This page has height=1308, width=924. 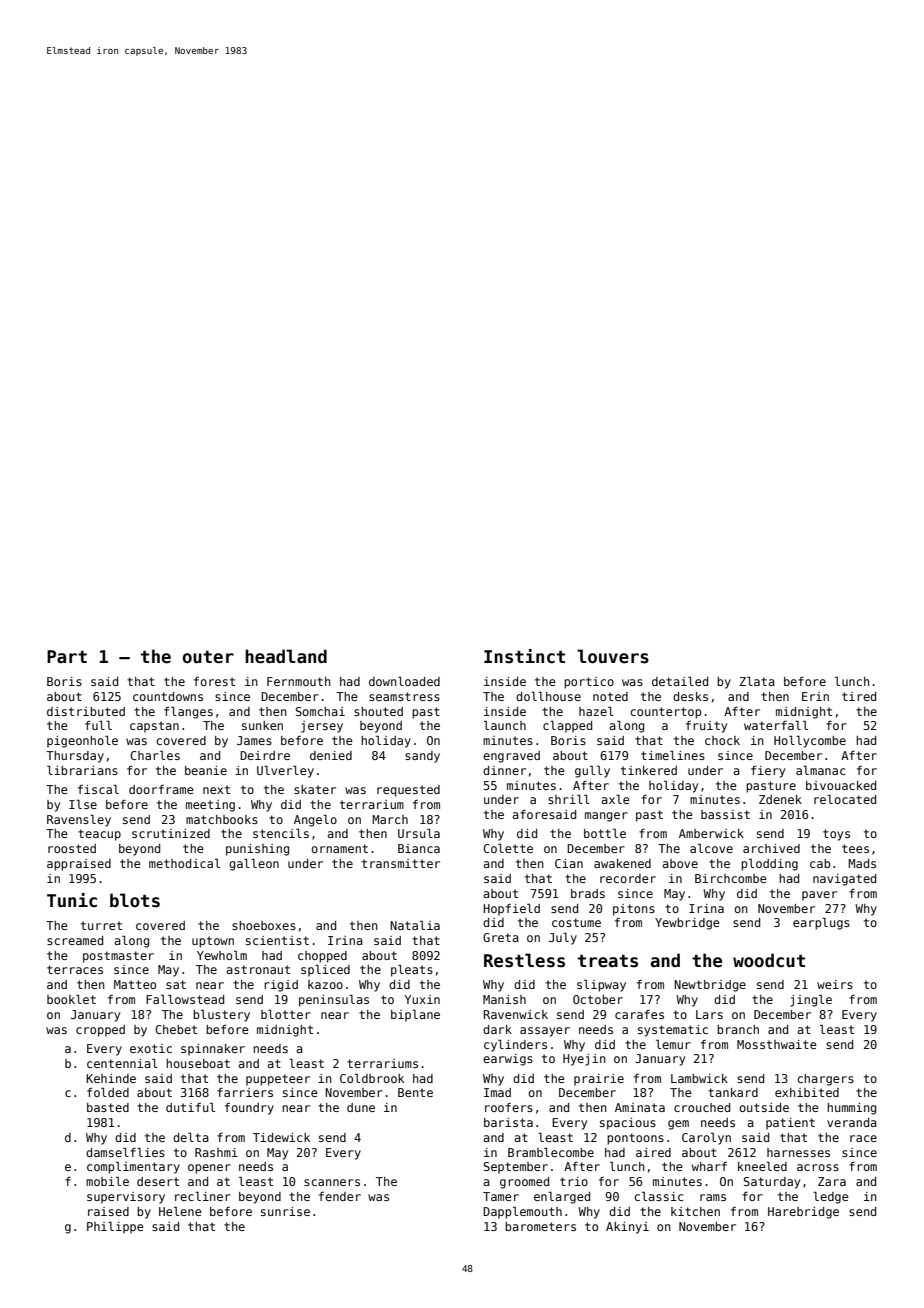 I want to click on Philippe, so click(x=115, y=1228).
